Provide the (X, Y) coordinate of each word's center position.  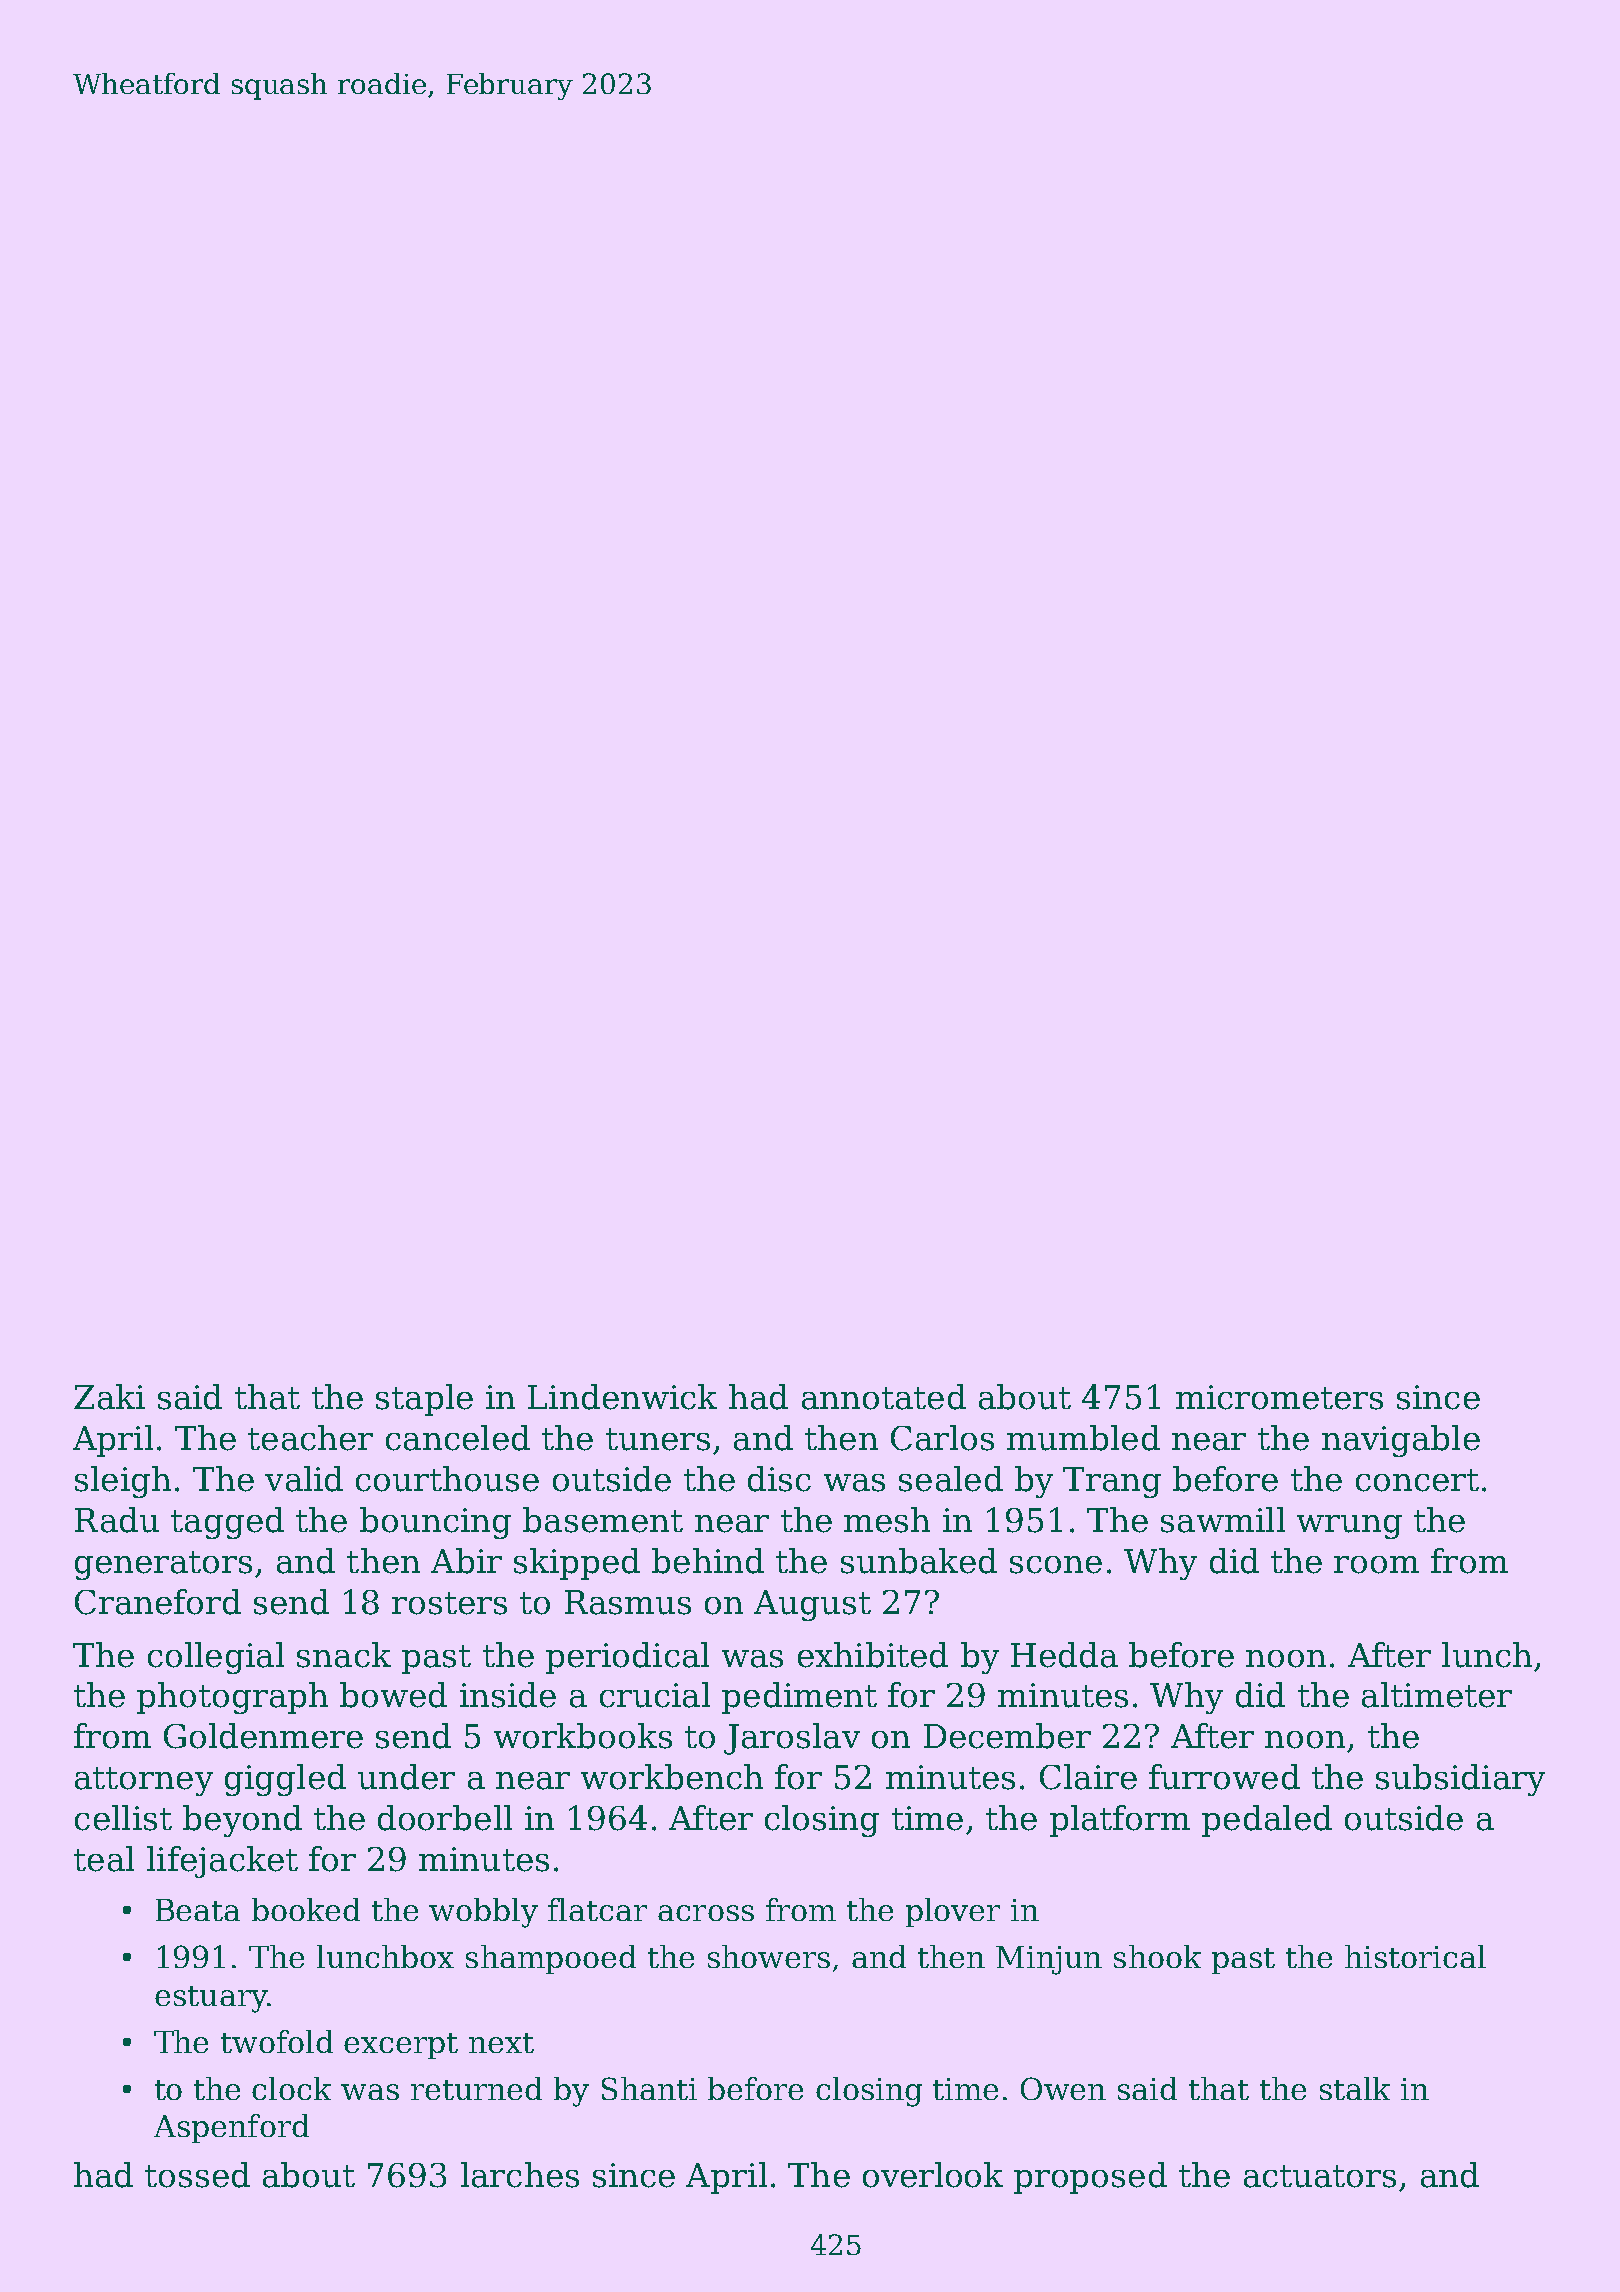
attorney (144, 1781)
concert (1417, 1480)
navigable (1401, 1441)
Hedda (1064, 1655)
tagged (227, 1523)
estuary (211, 1999)
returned (476, 2088)
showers (769, 1956)
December (1007, 1736)
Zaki (109, 1397)
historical (1415, 1956)
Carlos (942, 1438)
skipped (577, 1564)
